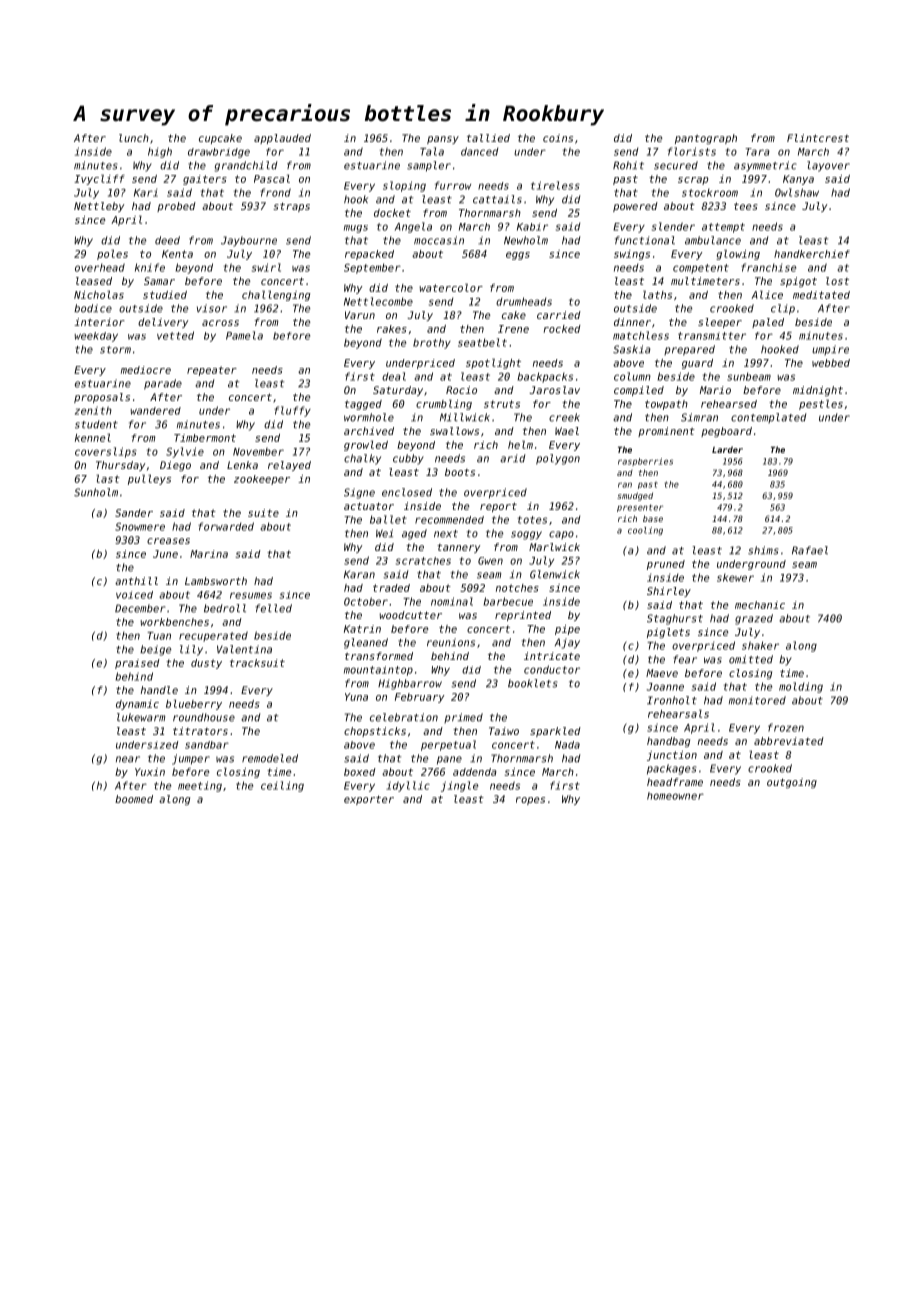  Describe the element at coordinates (810, 550) in the screenshot. I see `Rafael` at that location.
